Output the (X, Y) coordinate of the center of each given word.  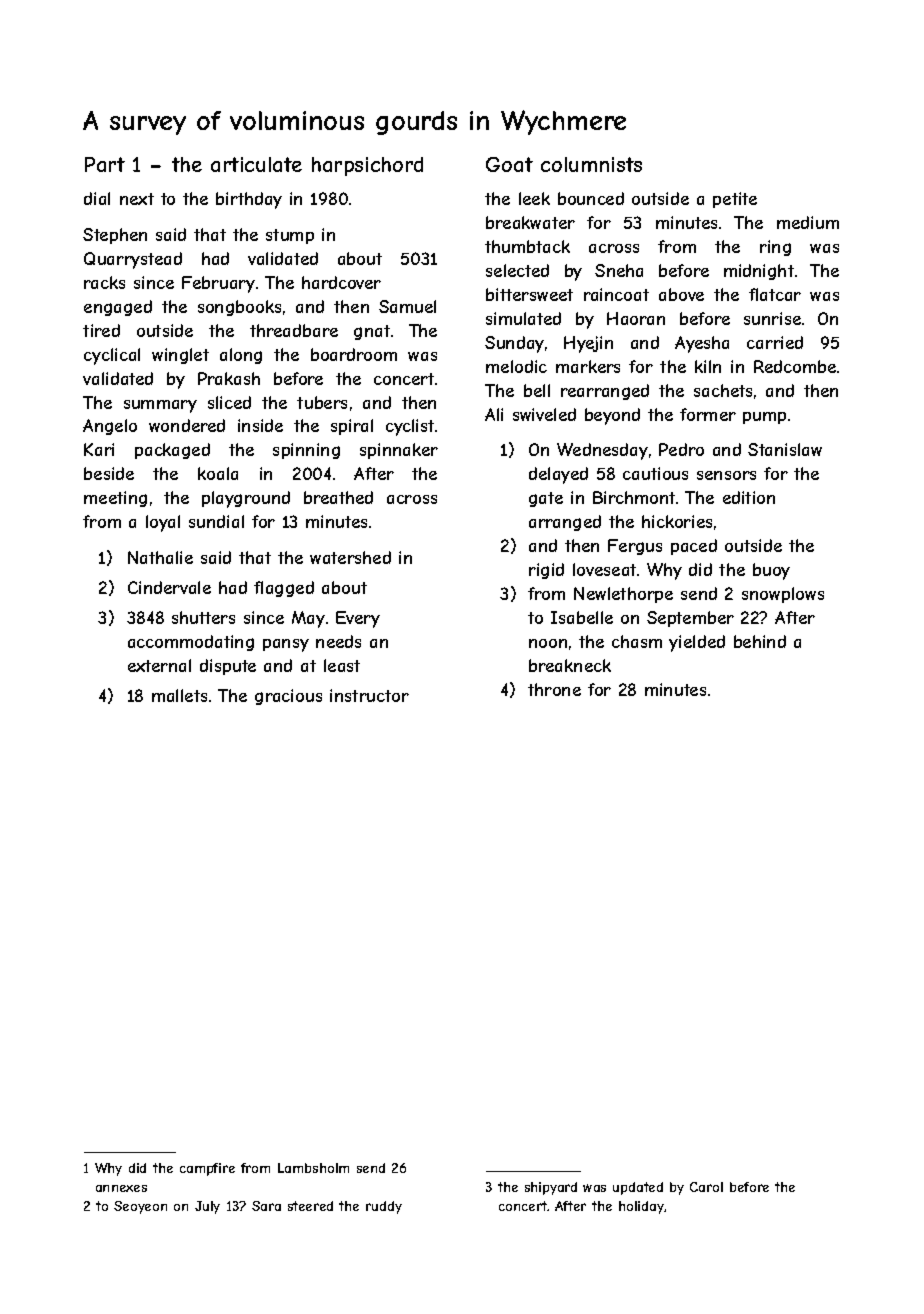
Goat (509, 164)
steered (310, 1206)
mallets (179, 695)
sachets (723, 390)
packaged (172, 451)
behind (760, 641)
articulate (256, 164)
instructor (369, 695)
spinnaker (399, 451)
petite (735, 200)
